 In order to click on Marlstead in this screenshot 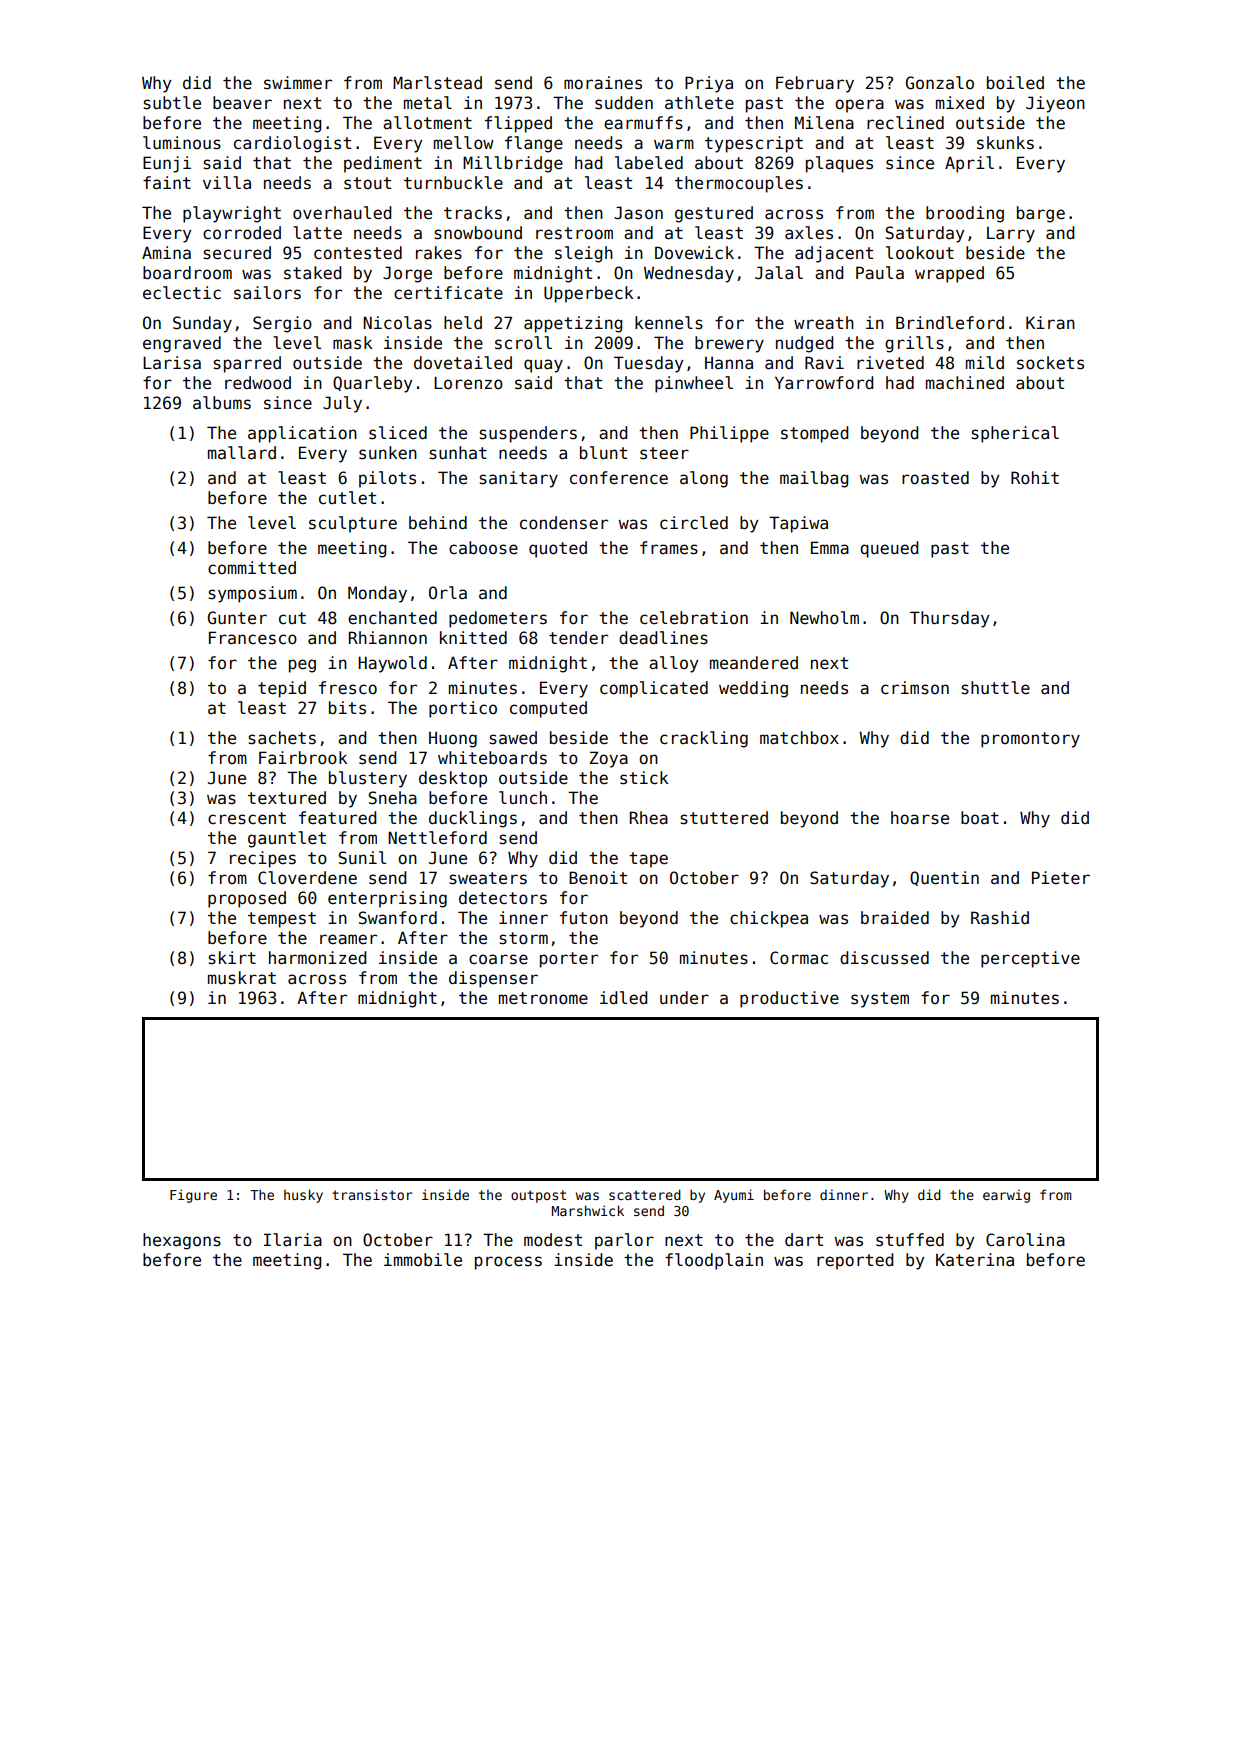, I will do `click(437, 83)`.
